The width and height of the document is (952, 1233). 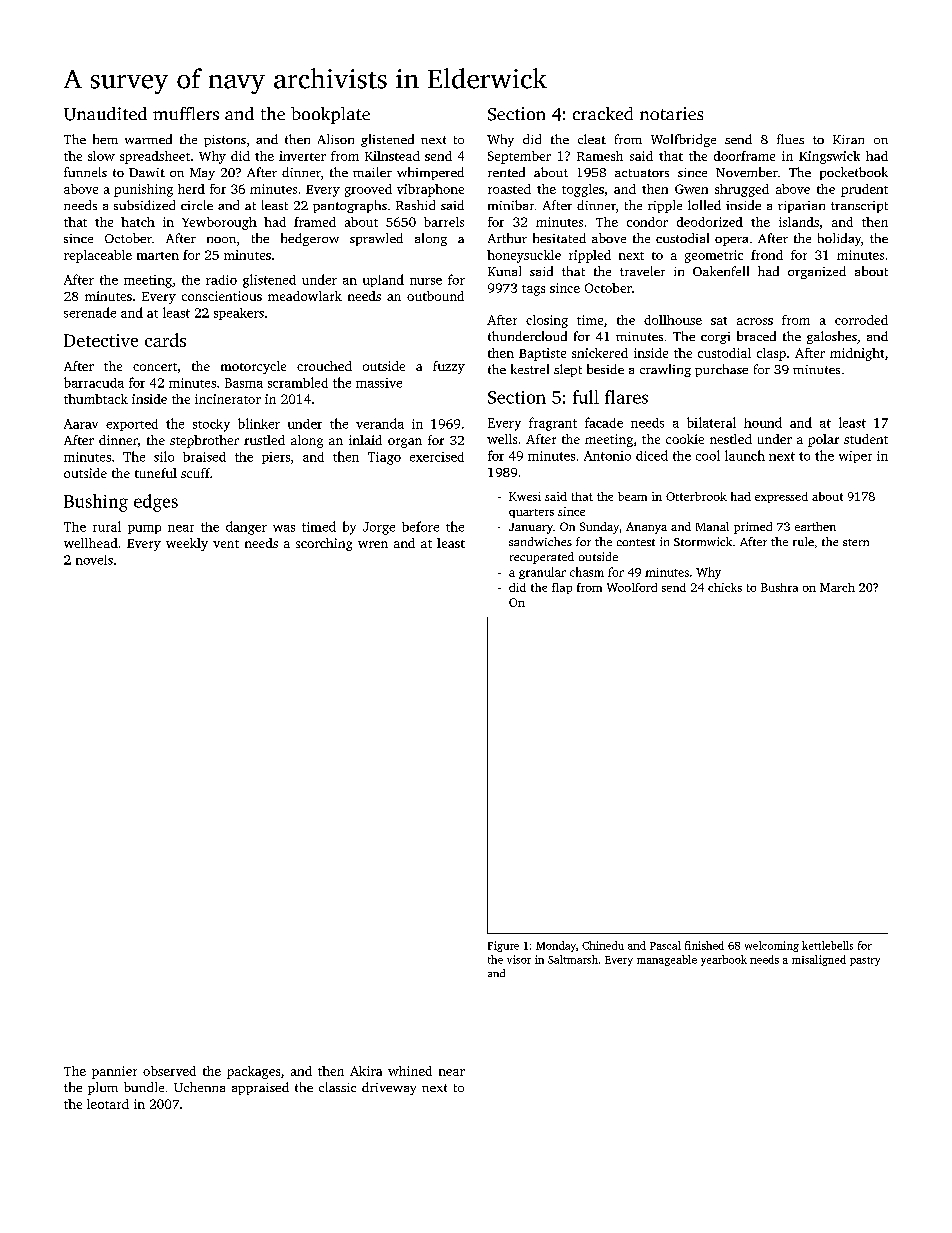 I want to click on pannier, so click(x=114, y=1072).
